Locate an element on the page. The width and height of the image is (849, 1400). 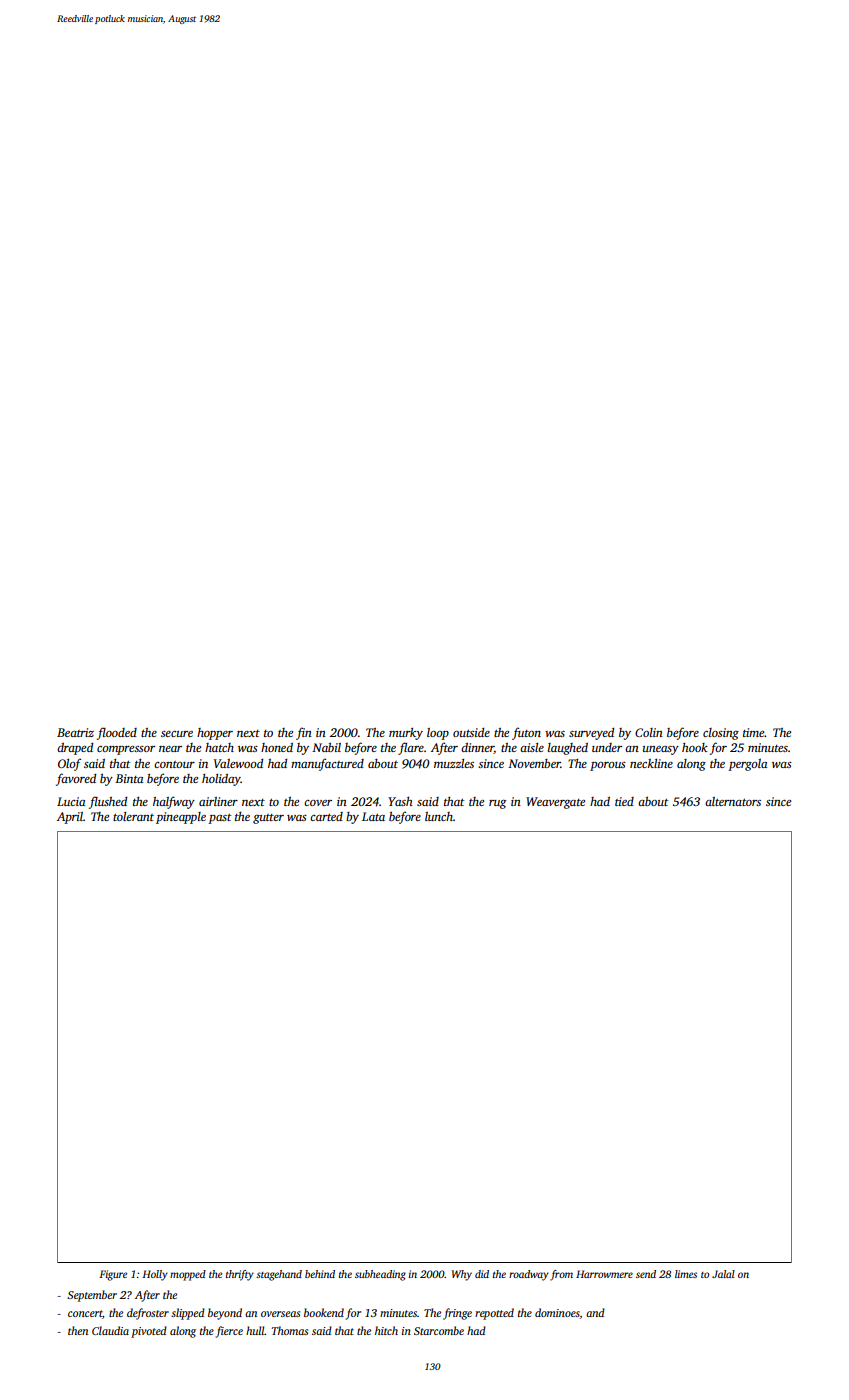
alternators is located at coordinates (733, 801).
